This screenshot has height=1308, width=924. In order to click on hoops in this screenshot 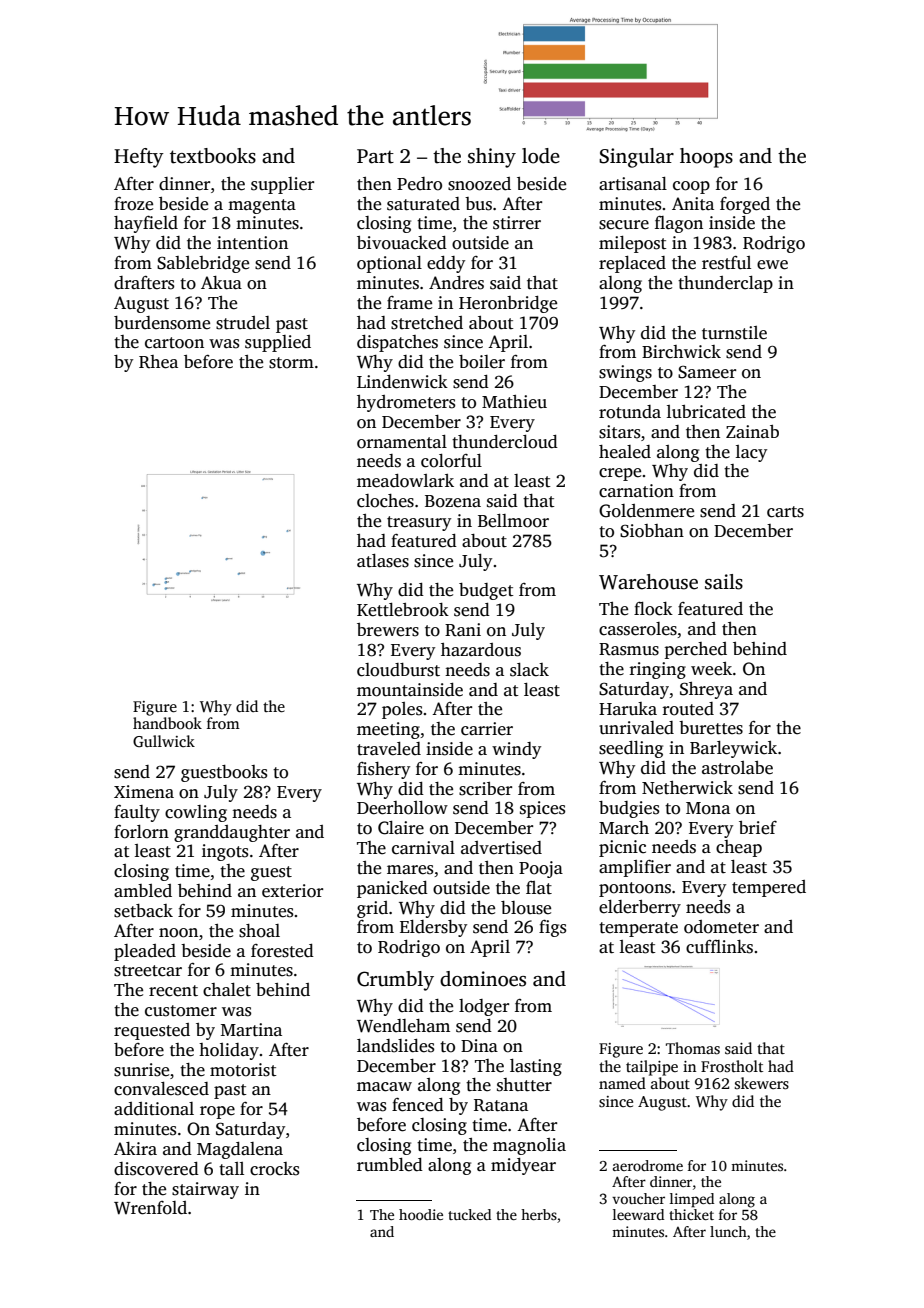, I will do `click(706, 158)`.
